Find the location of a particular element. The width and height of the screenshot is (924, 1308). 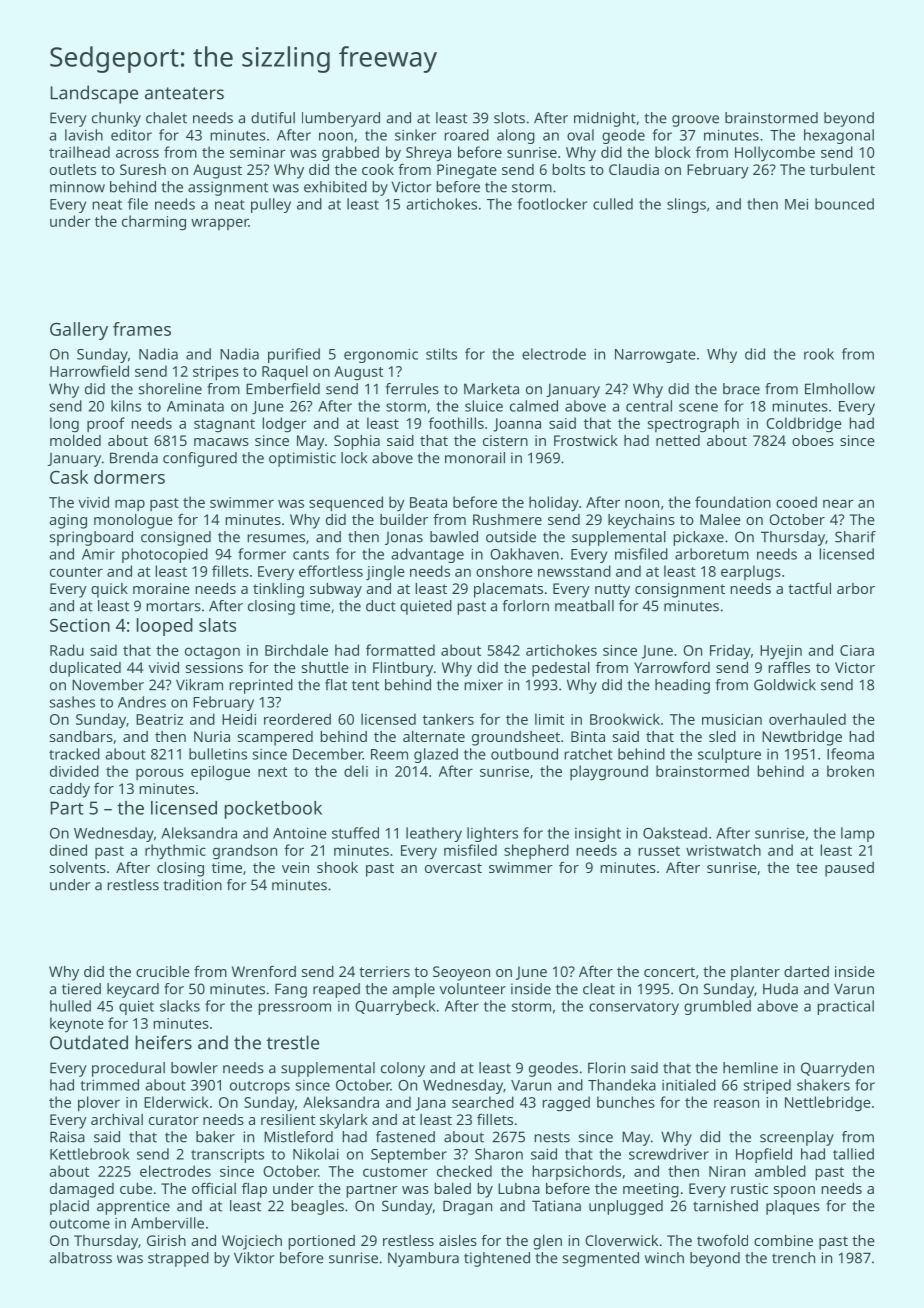

paused is located at coordinates (849, 869).
